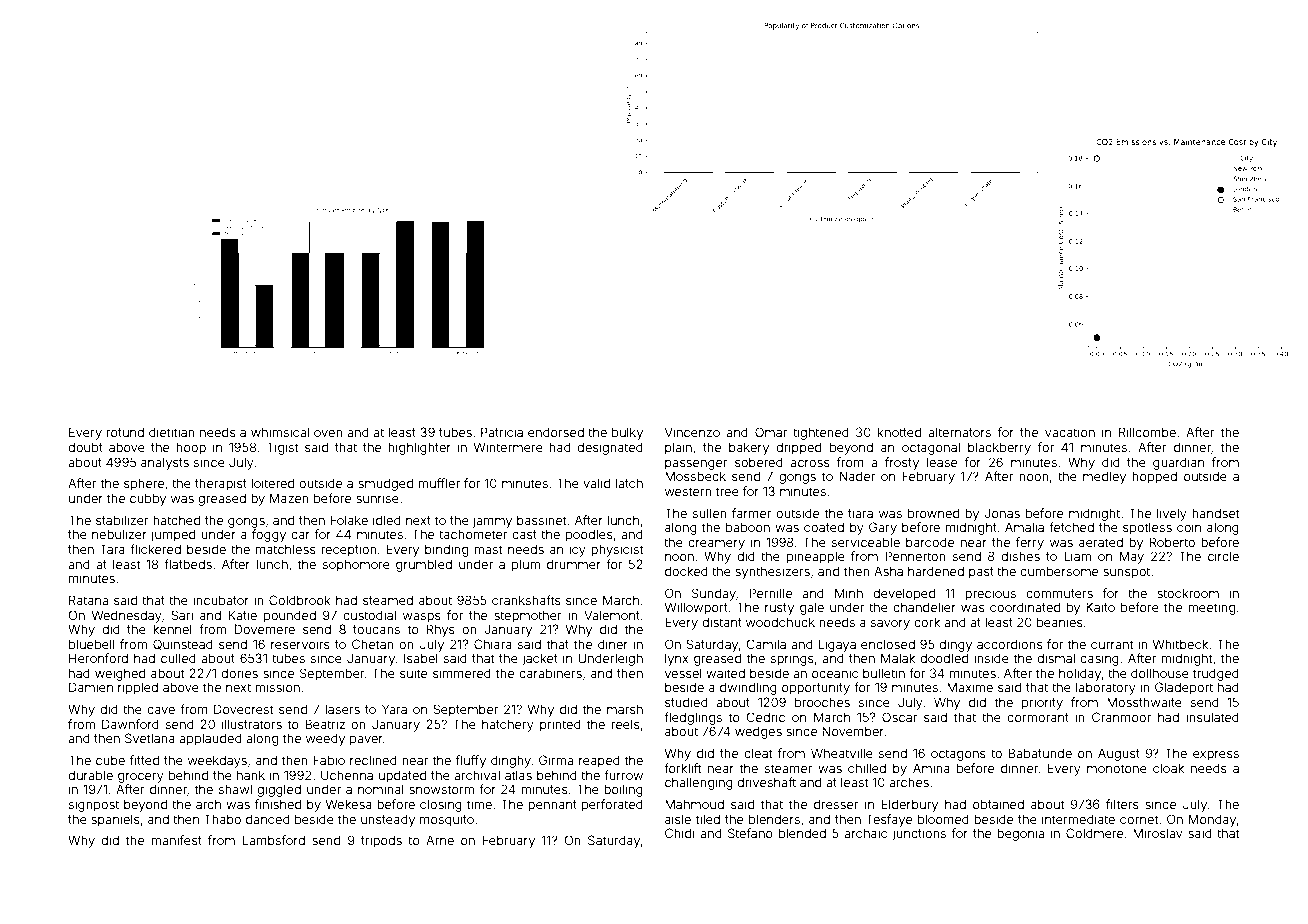  I want to click on inside, so click(991, 658).
